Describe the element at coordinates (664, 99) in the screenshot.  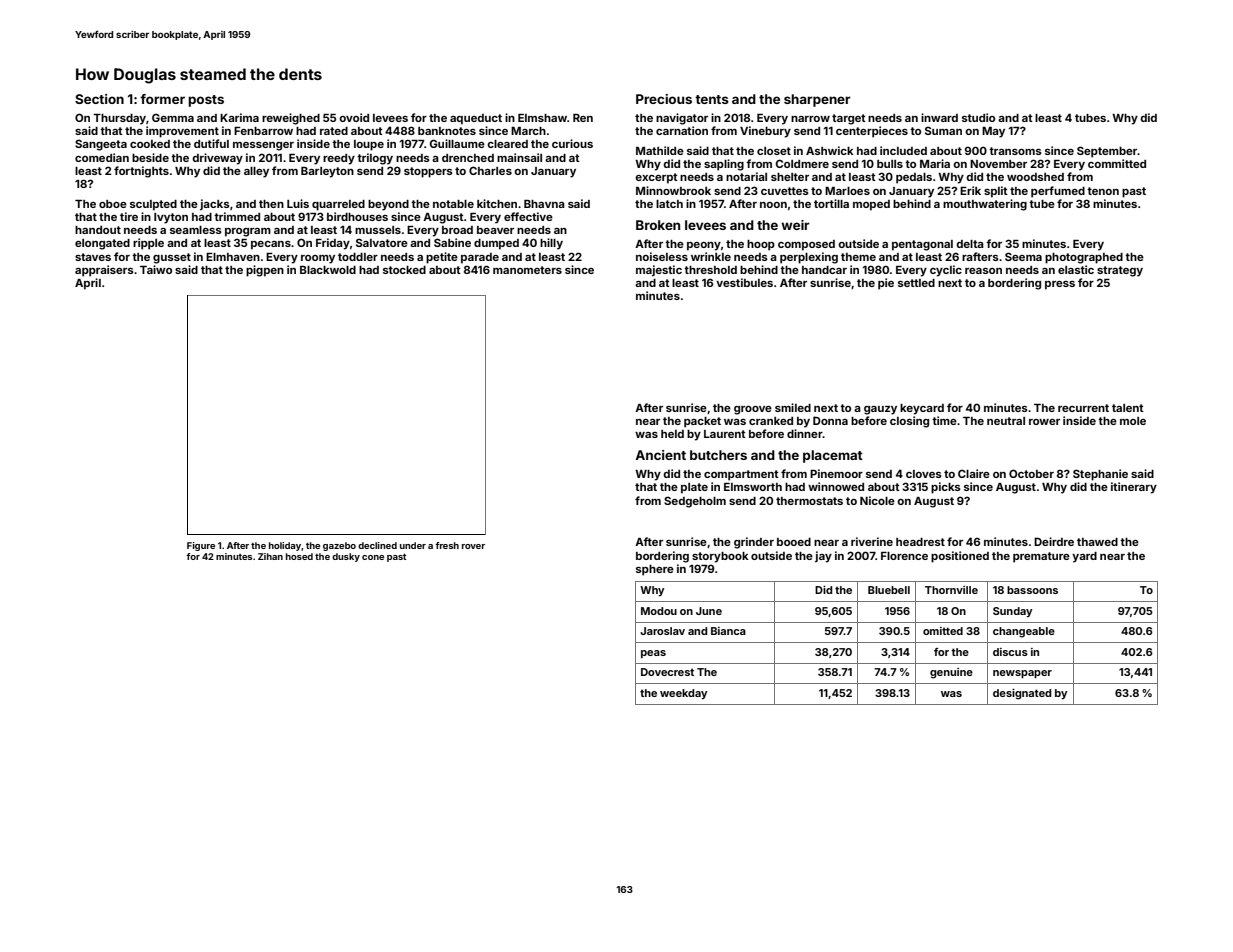
I see `Precious` at that location.
